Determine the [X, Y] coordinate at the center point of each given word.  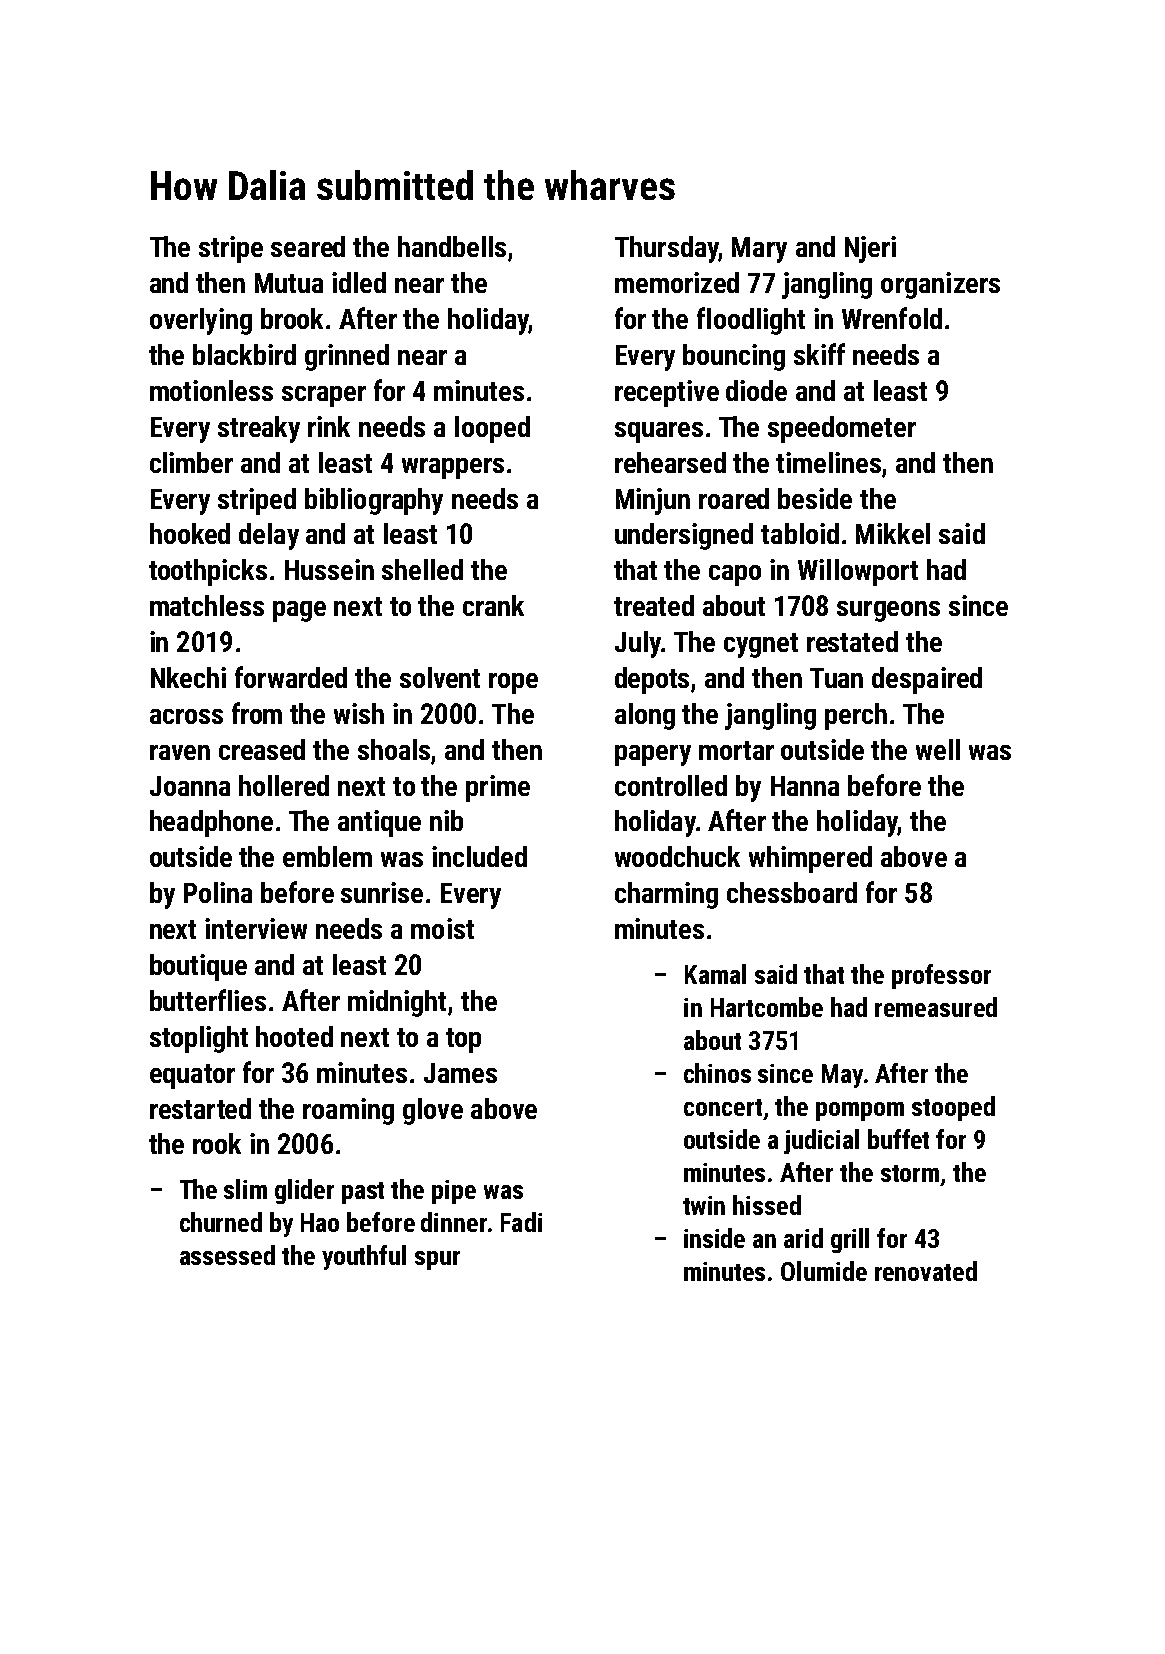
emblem [327, 856]
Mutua [289, 283]
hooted [294, 1036]
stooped [953, 1108]
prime [498, 788]
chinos [717, 1073]
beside [815, 498]
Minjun [653, 501]
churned [221, 1222]
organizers [940, 285]
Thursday [667, 249]
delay [269, 536]
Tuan [836, 678]
